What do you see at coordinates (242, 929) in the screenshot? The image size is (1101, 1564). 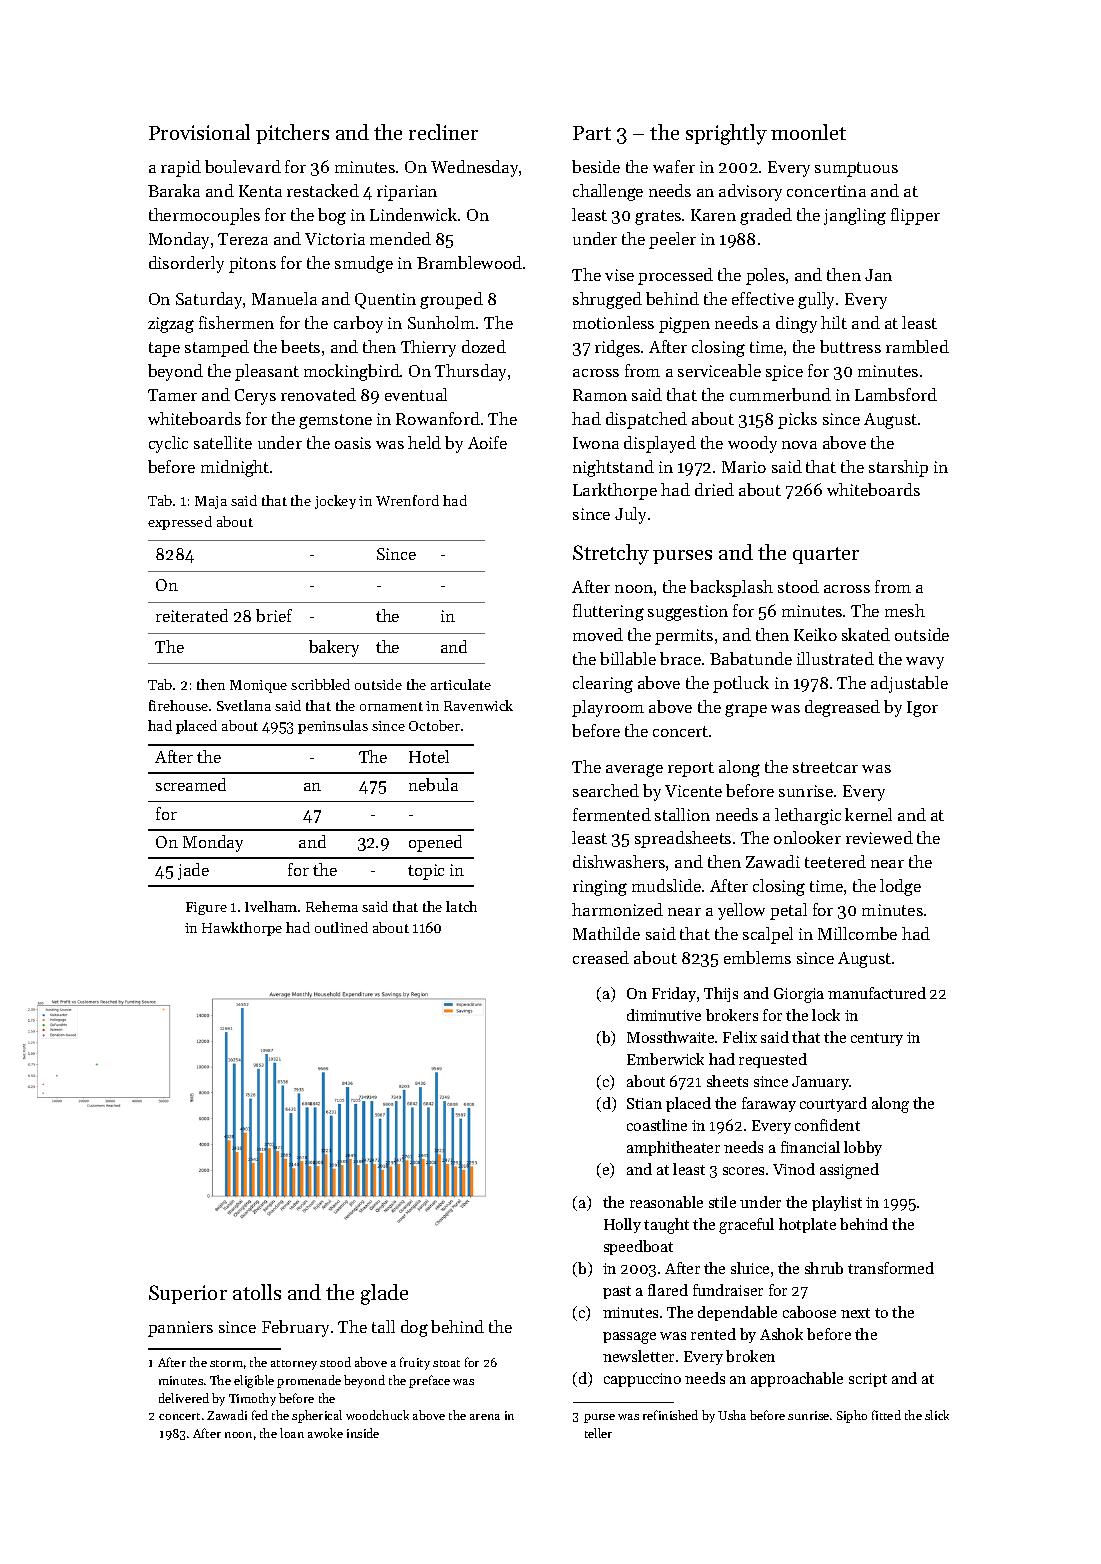 I see `Hawkthorpe` at bounding box center [242, 929].
